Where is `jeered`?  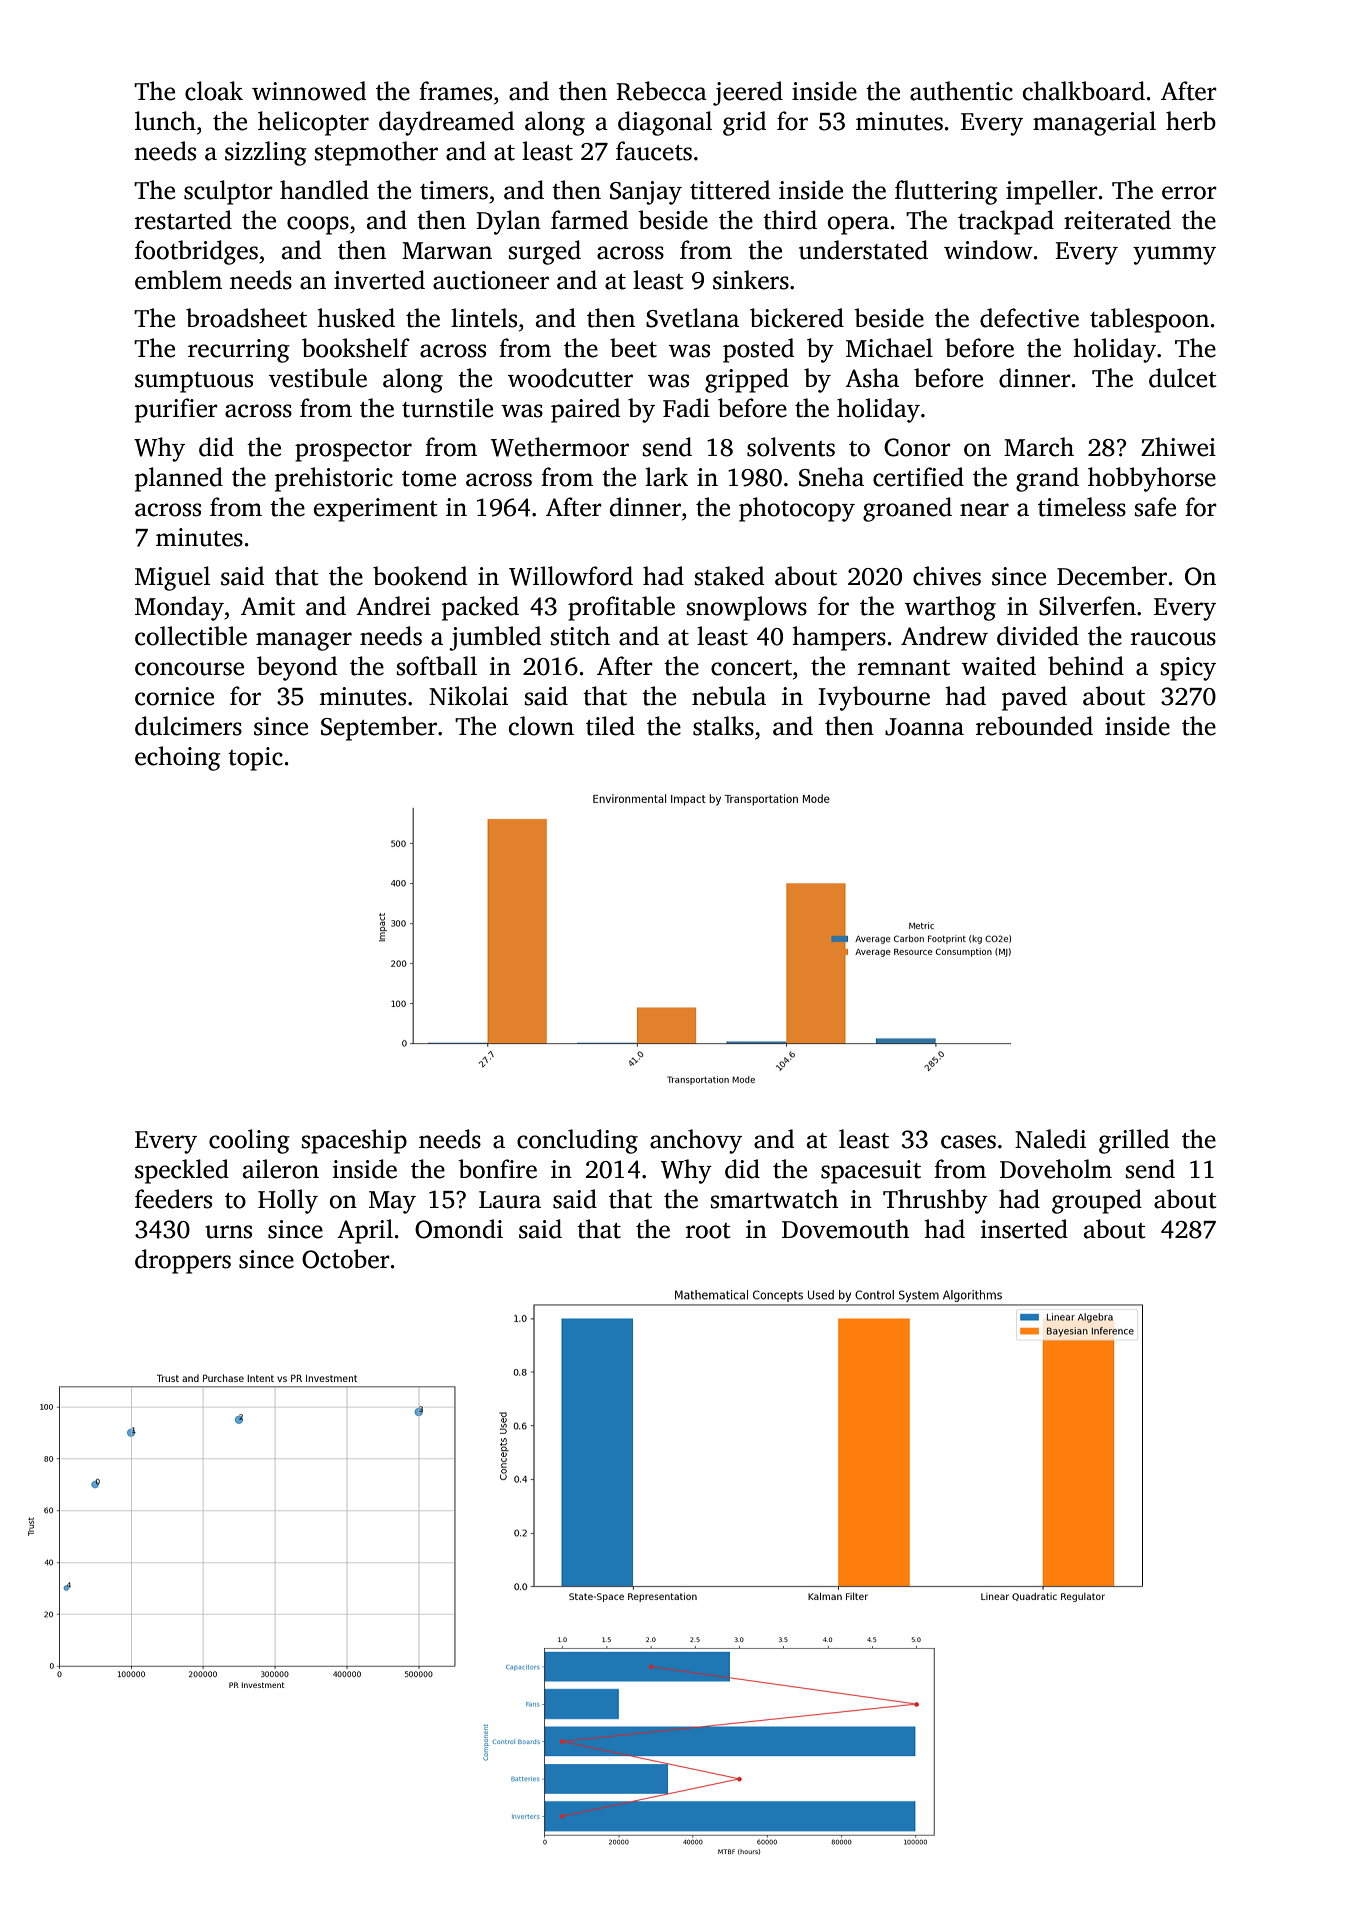
jeered is located at coordinates (748, 93).
